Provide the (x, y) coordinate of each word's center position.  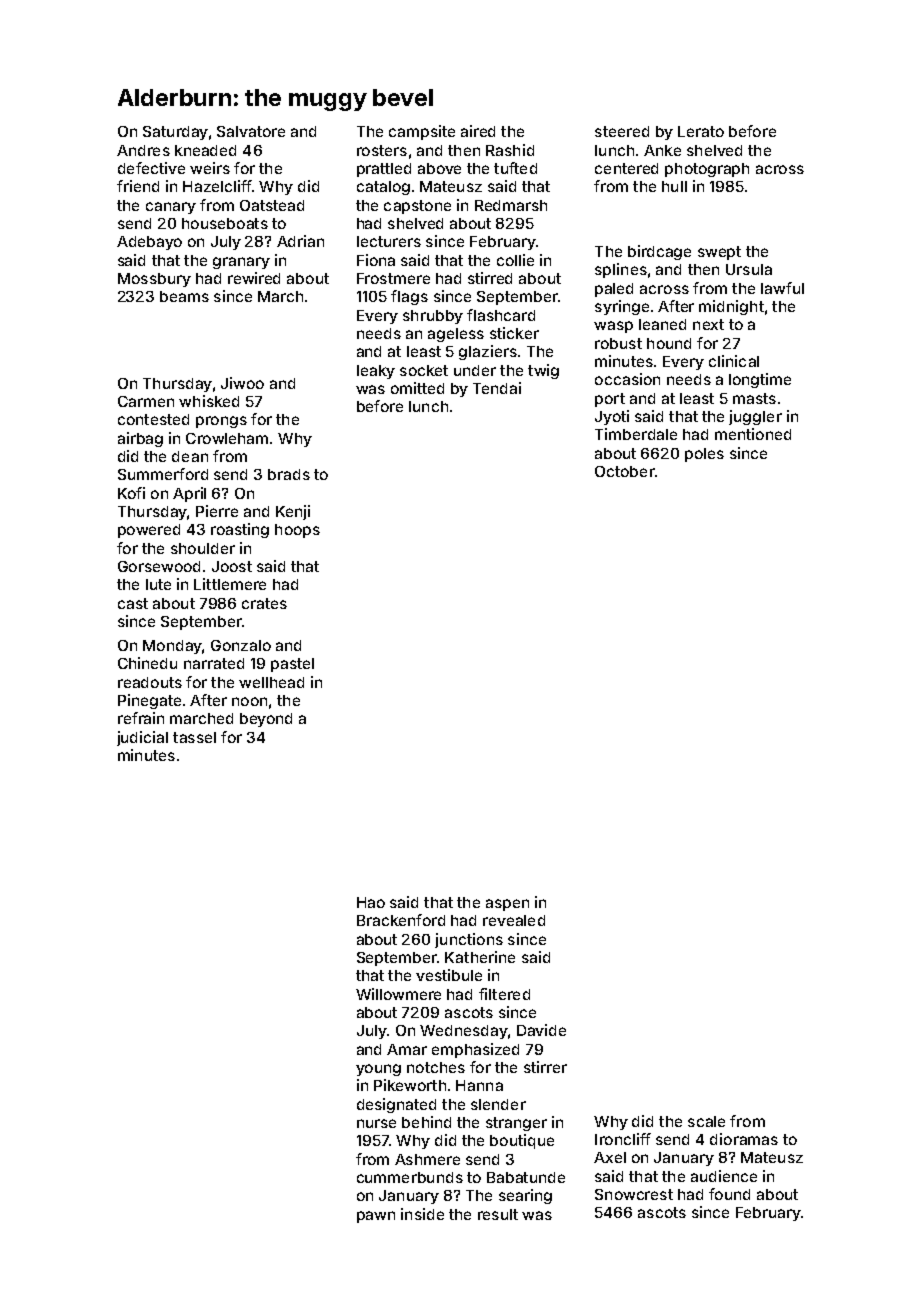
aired (478, 131)
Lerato (701, 131)
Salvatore (251, 131)
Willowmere (398, 994)
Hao (371, 902)
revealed (514, 920)
